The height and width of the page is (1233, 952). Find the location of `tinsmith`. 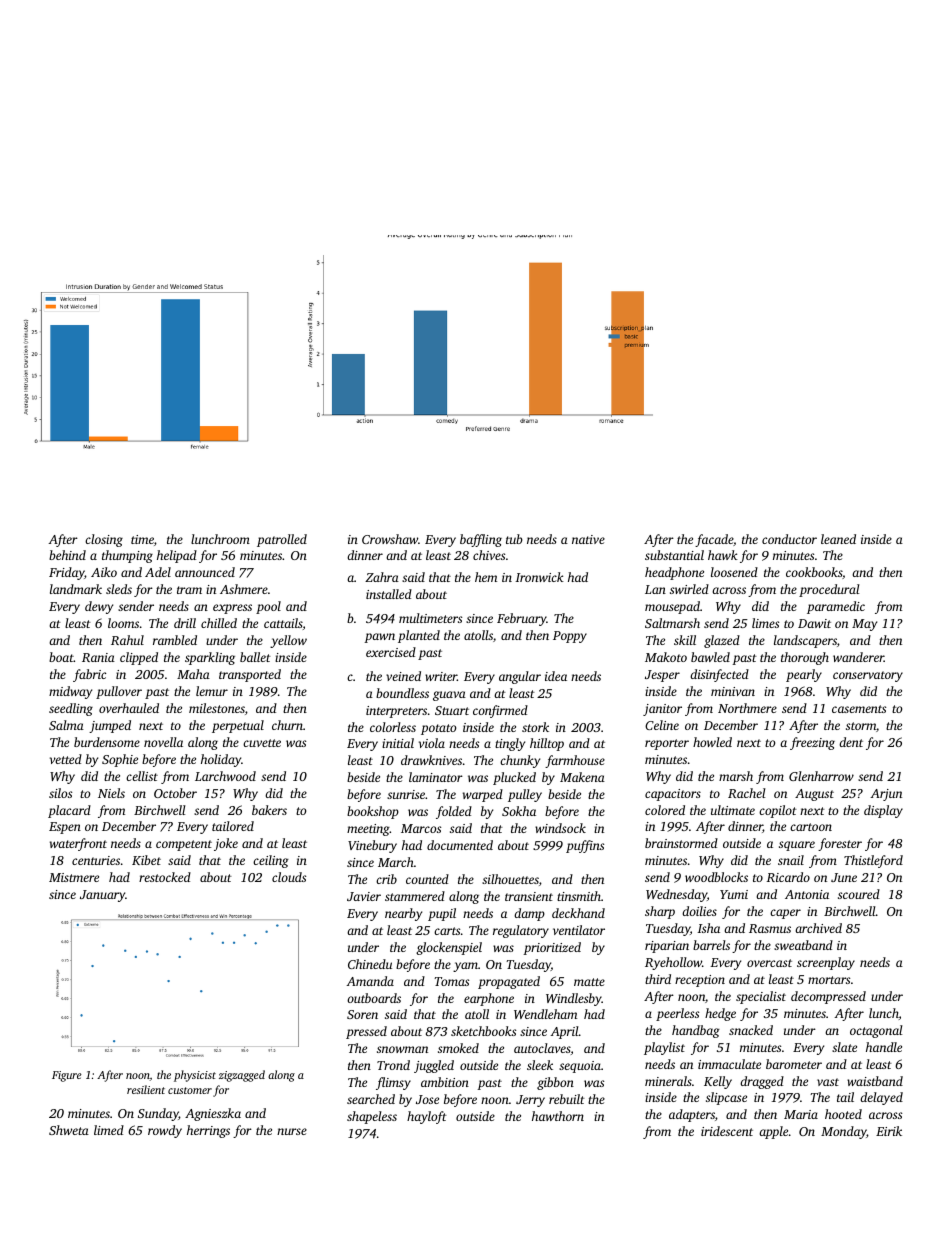

tinsmith is located at coordinates (579, 896).
